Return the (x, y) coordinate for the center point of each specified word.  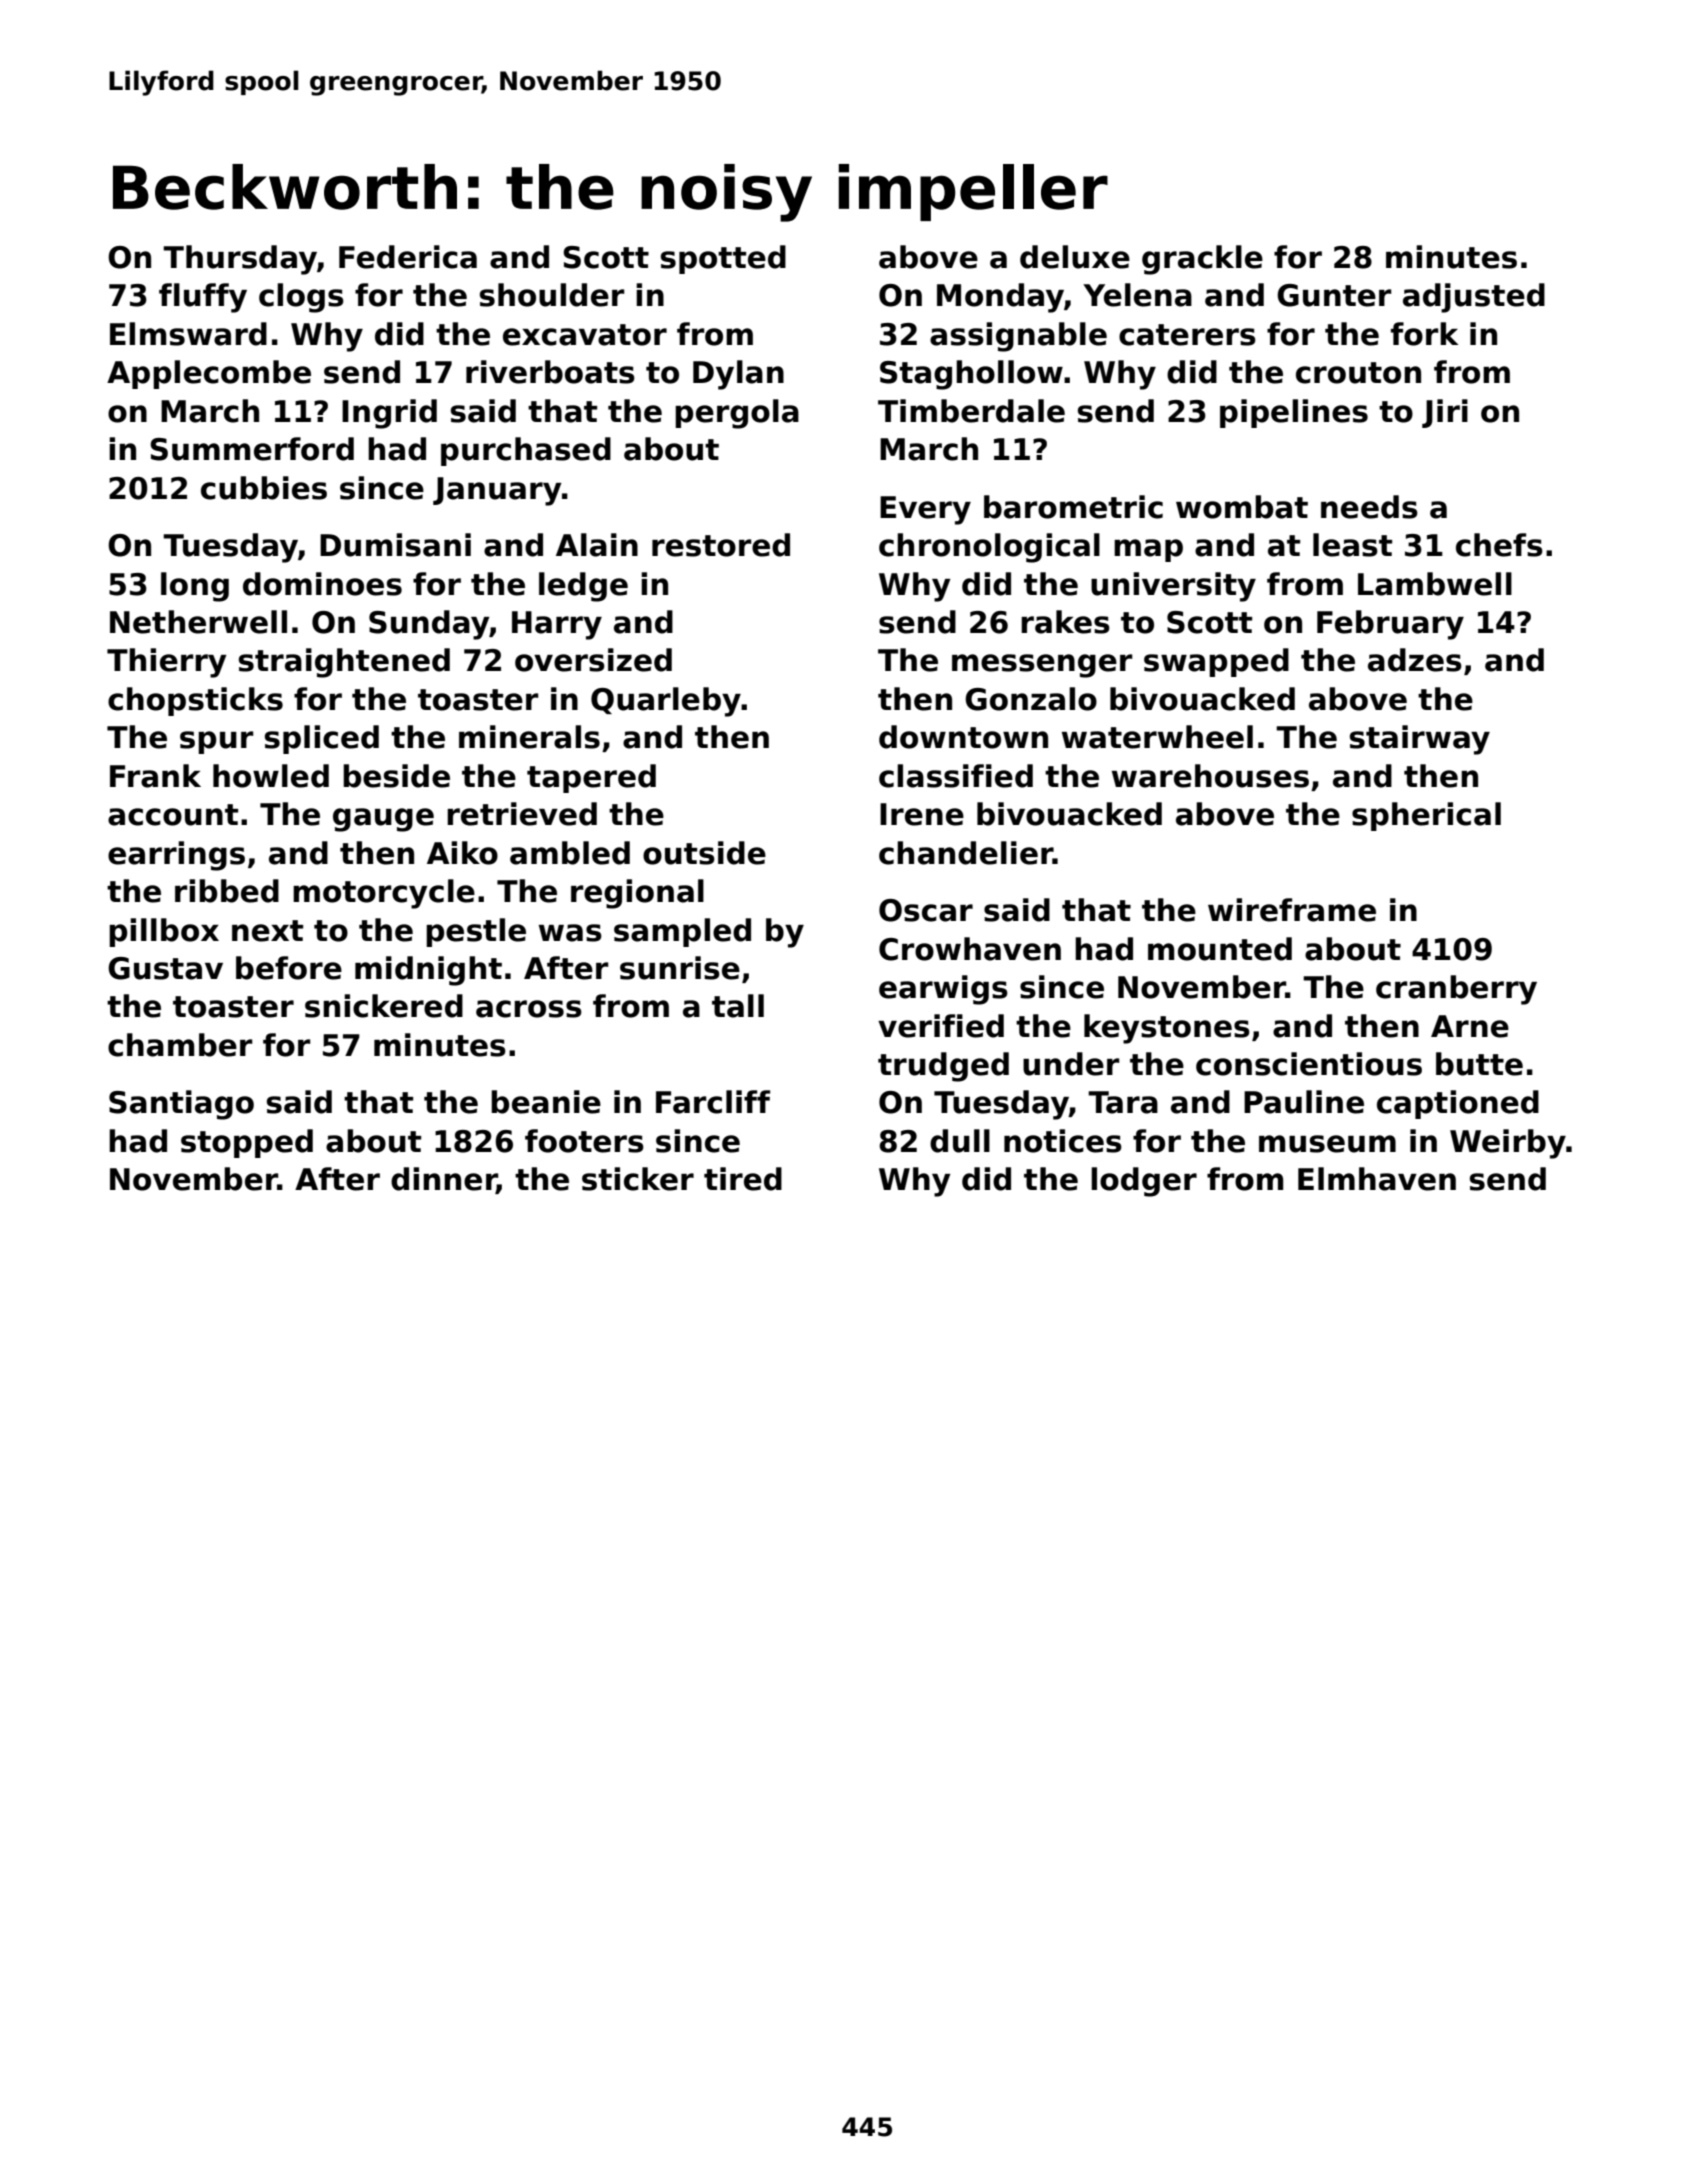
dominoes (322, 584)
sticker (638, 1179)
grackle (1202, 260)
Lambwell (1435, 584)
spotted (723, 259)
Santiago (181, 1105)
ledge (583, 587)
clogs (301, 298)
